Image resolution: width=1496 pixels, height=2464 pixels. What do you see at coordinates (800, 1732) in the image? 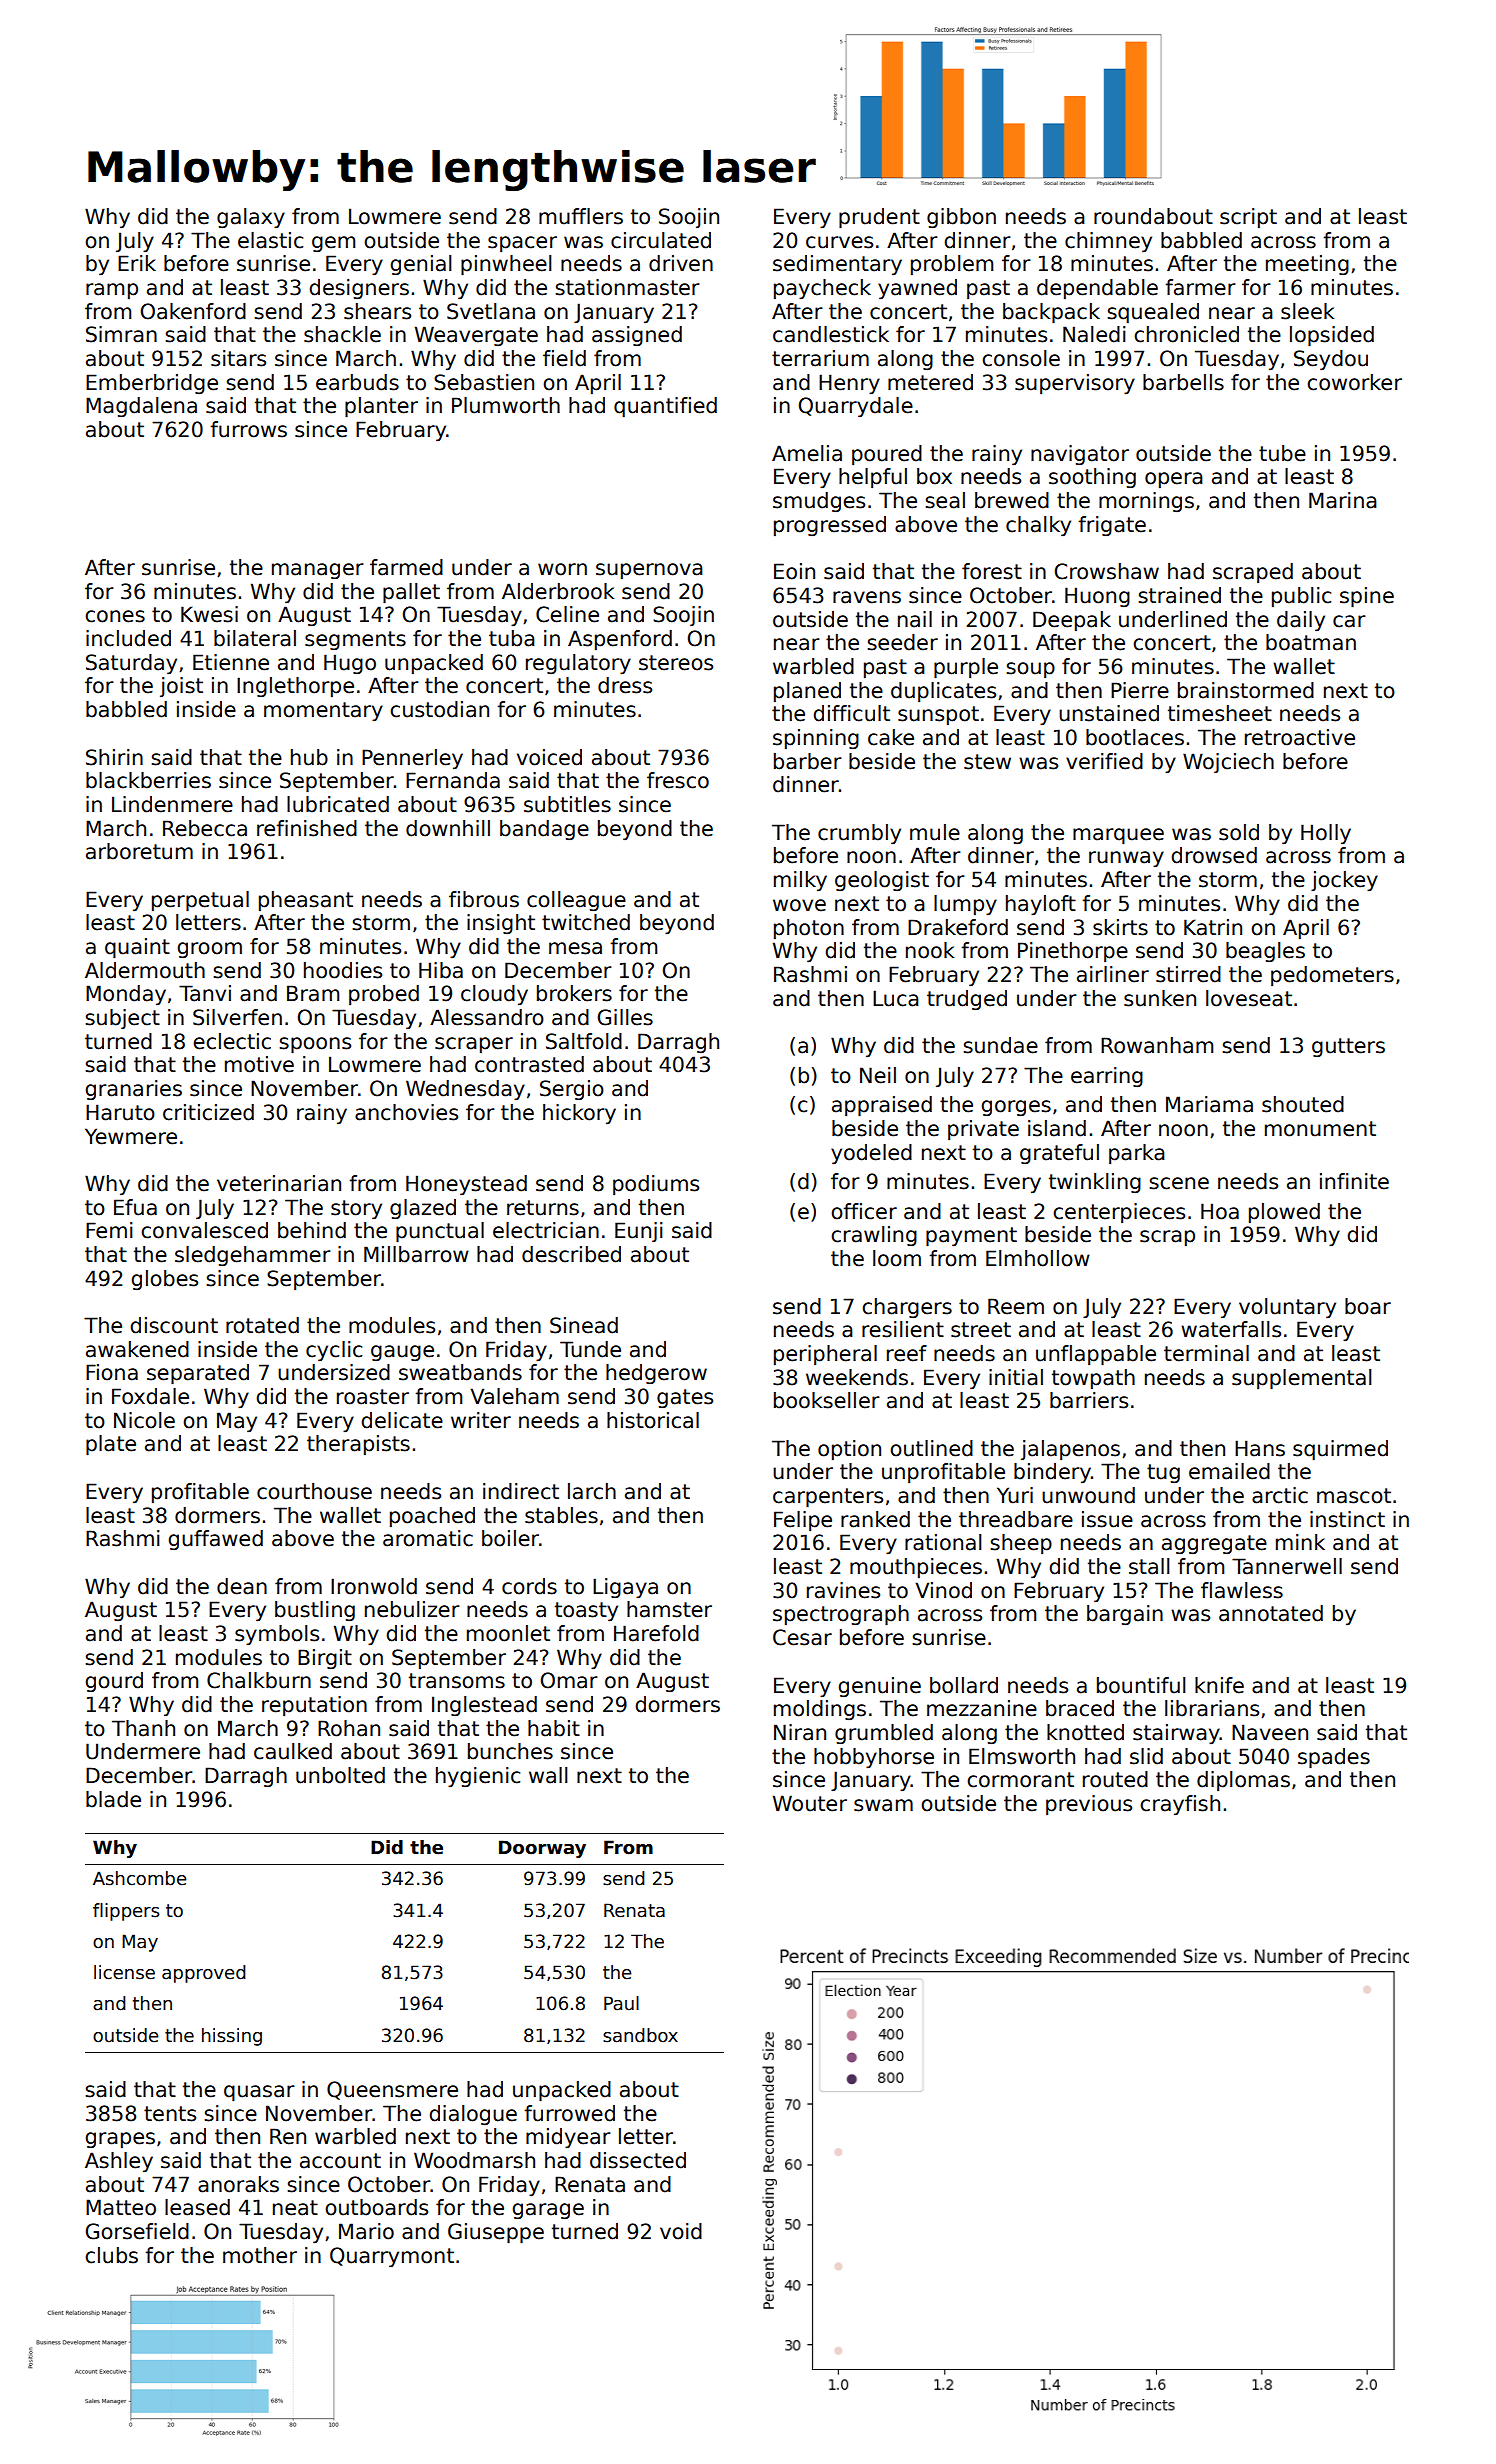
I see `Niran` at bounding box center [800, 1732].
